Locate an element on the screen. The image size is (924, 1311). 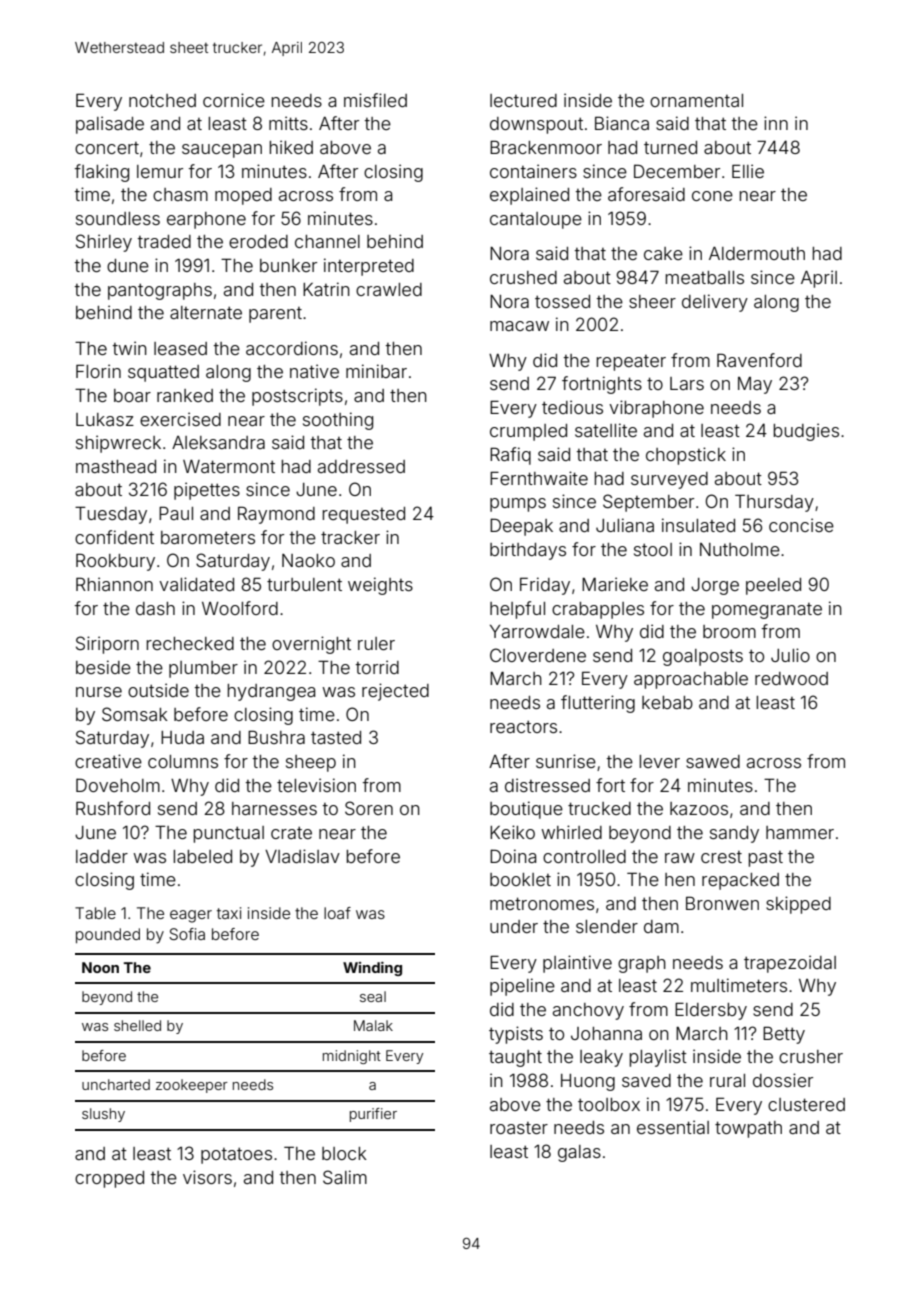
eroded is located at coordinates (258, 241).
